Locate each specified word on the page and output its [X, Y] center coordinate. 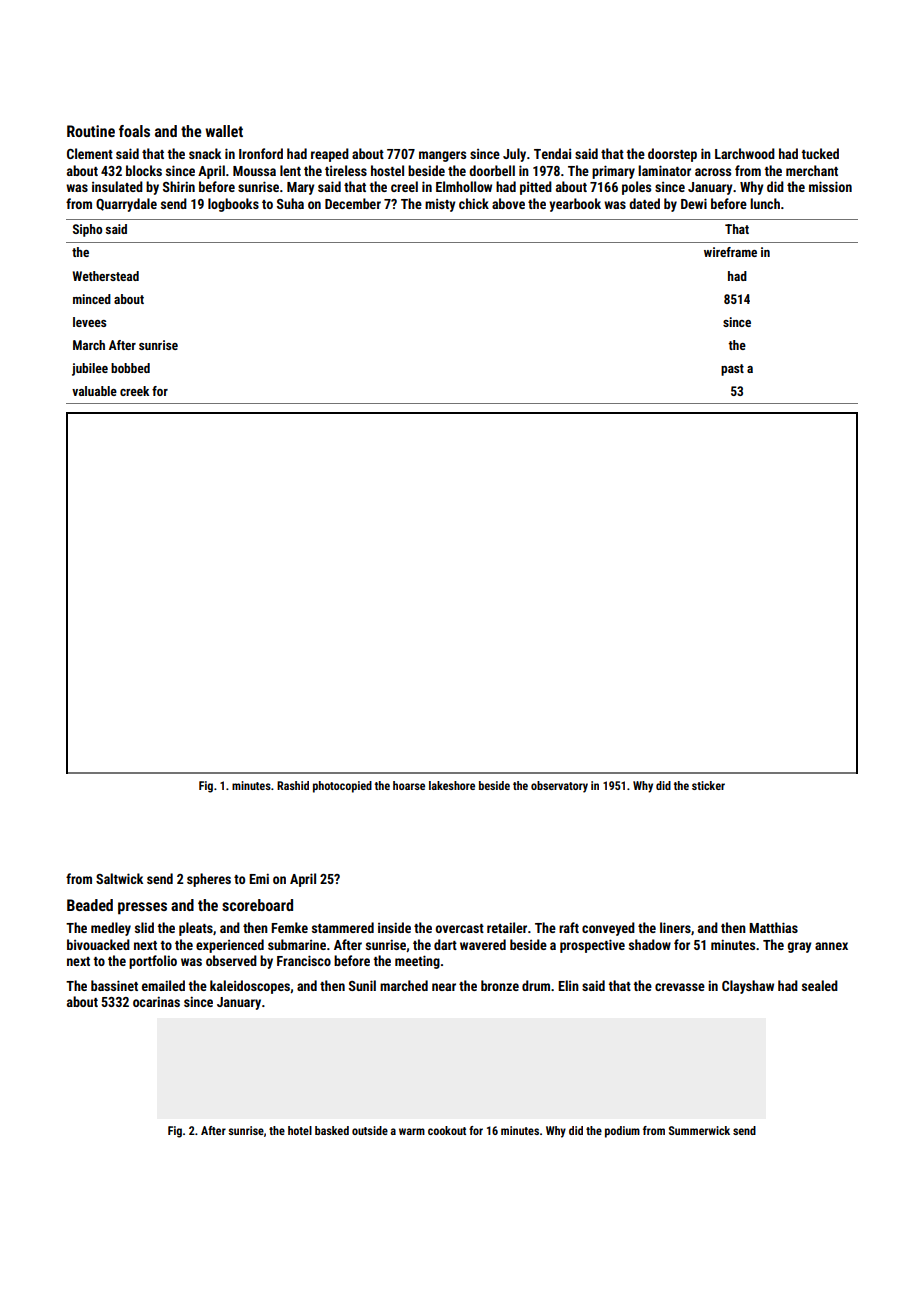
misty [440, 205]
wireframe [730, 252]
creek [134, 391]
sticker [708, 785]
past [732, 370]
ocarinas [156, 1001]
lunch [765, 203]
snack [205, 153]
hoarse [409, 785]
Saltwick [119, 878]
